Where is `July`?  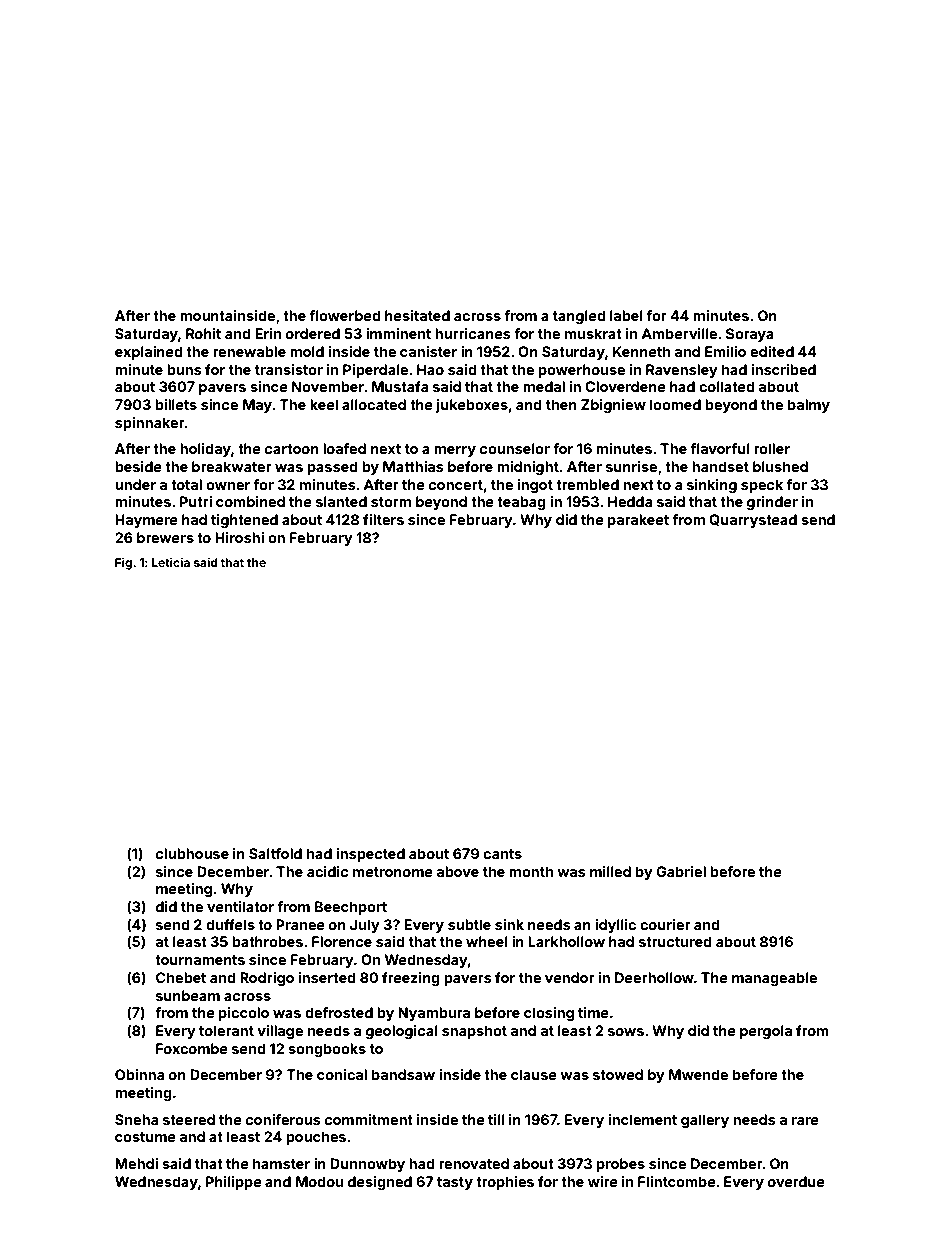
July is located at coordinates (365, 926).
